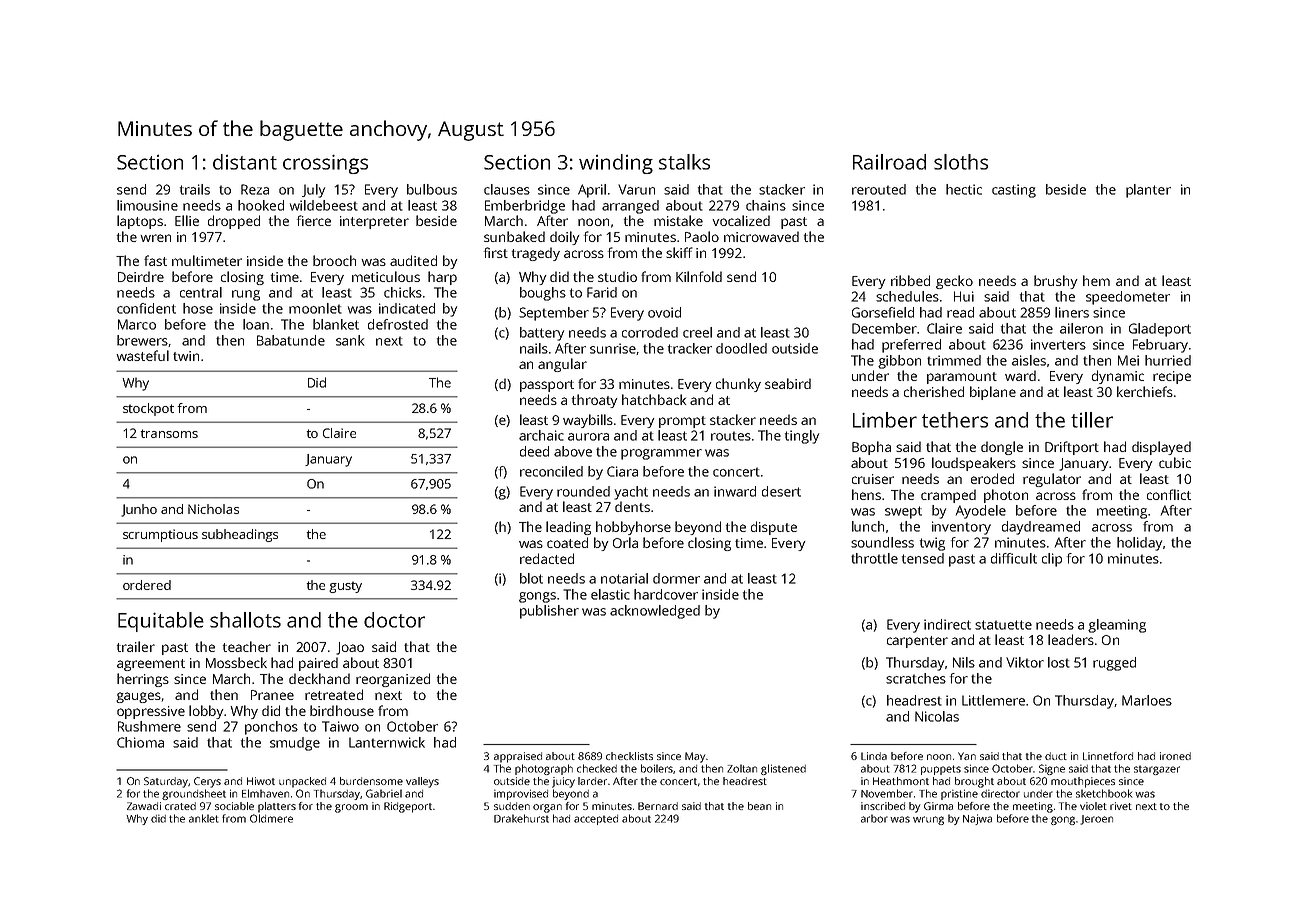 The width and height of the screenshot is (1308, 924). I want to click on sloths, so click(961, 162).
